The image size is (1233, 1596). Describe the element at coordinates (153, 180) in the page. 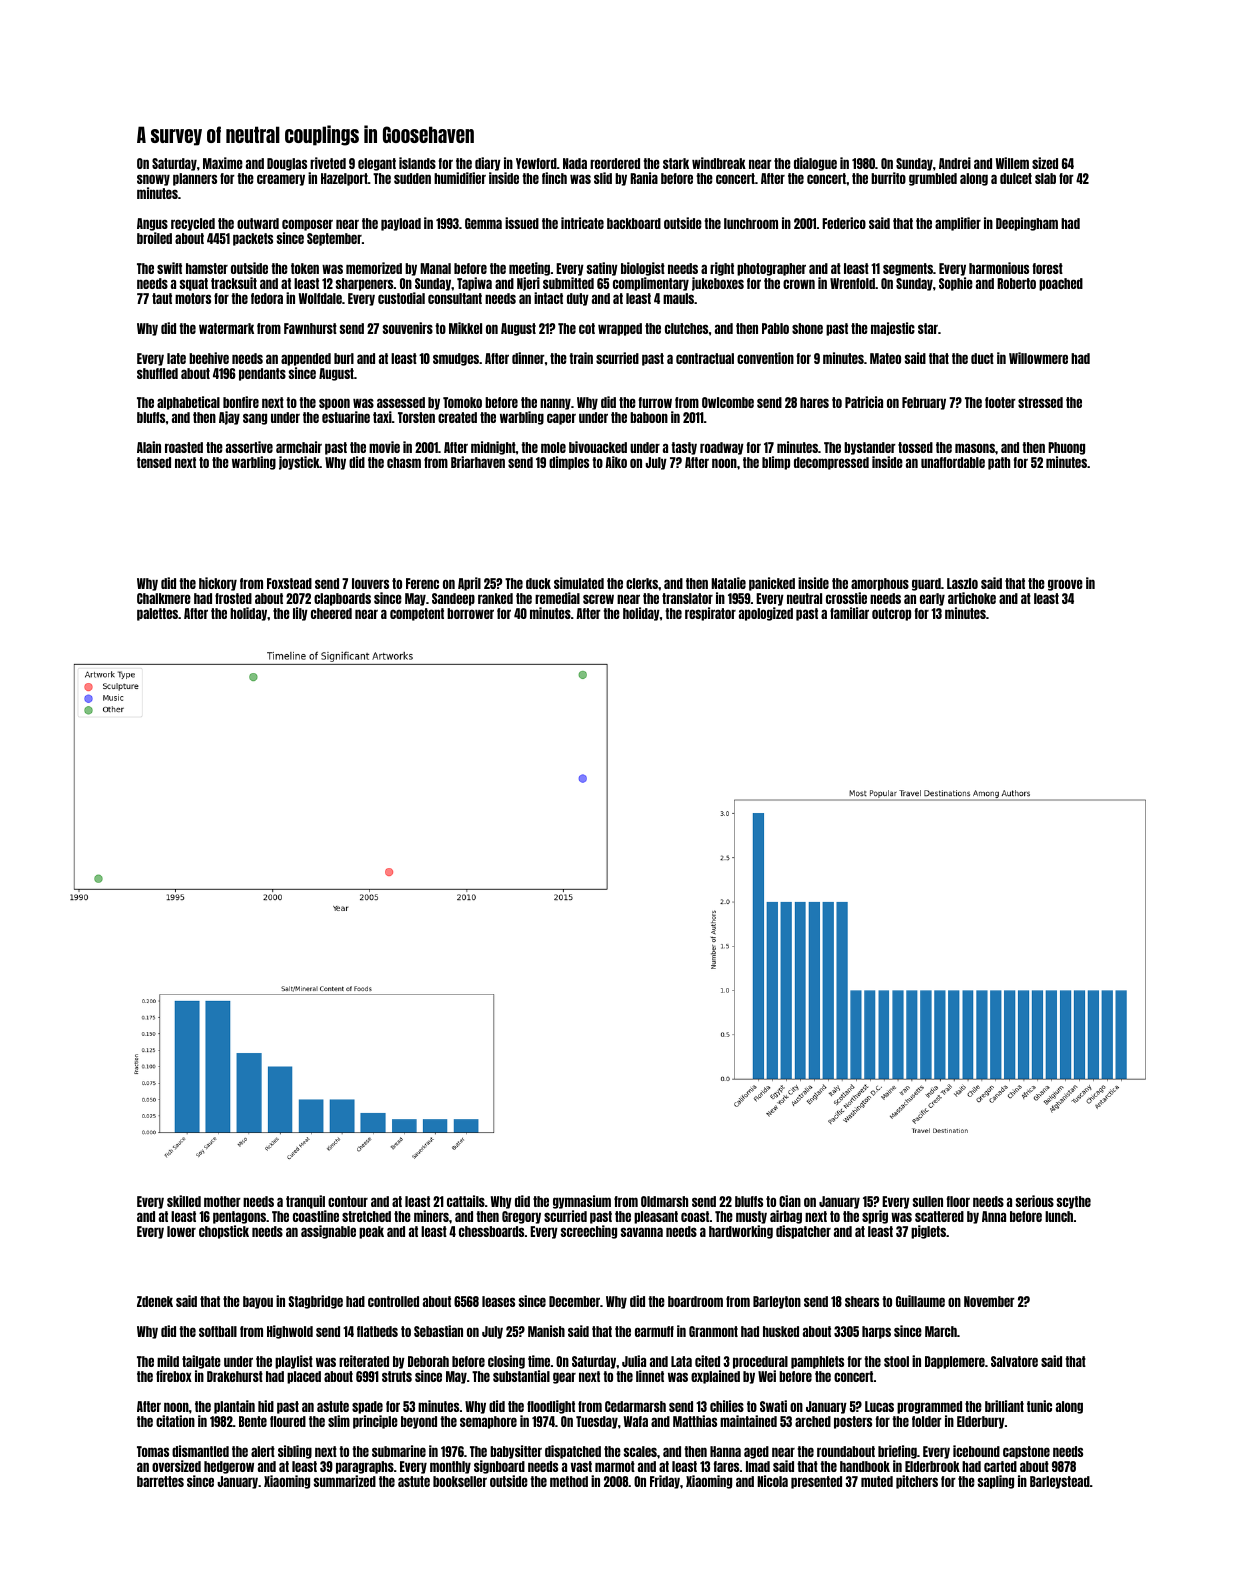

I see `snowy` at that location.
